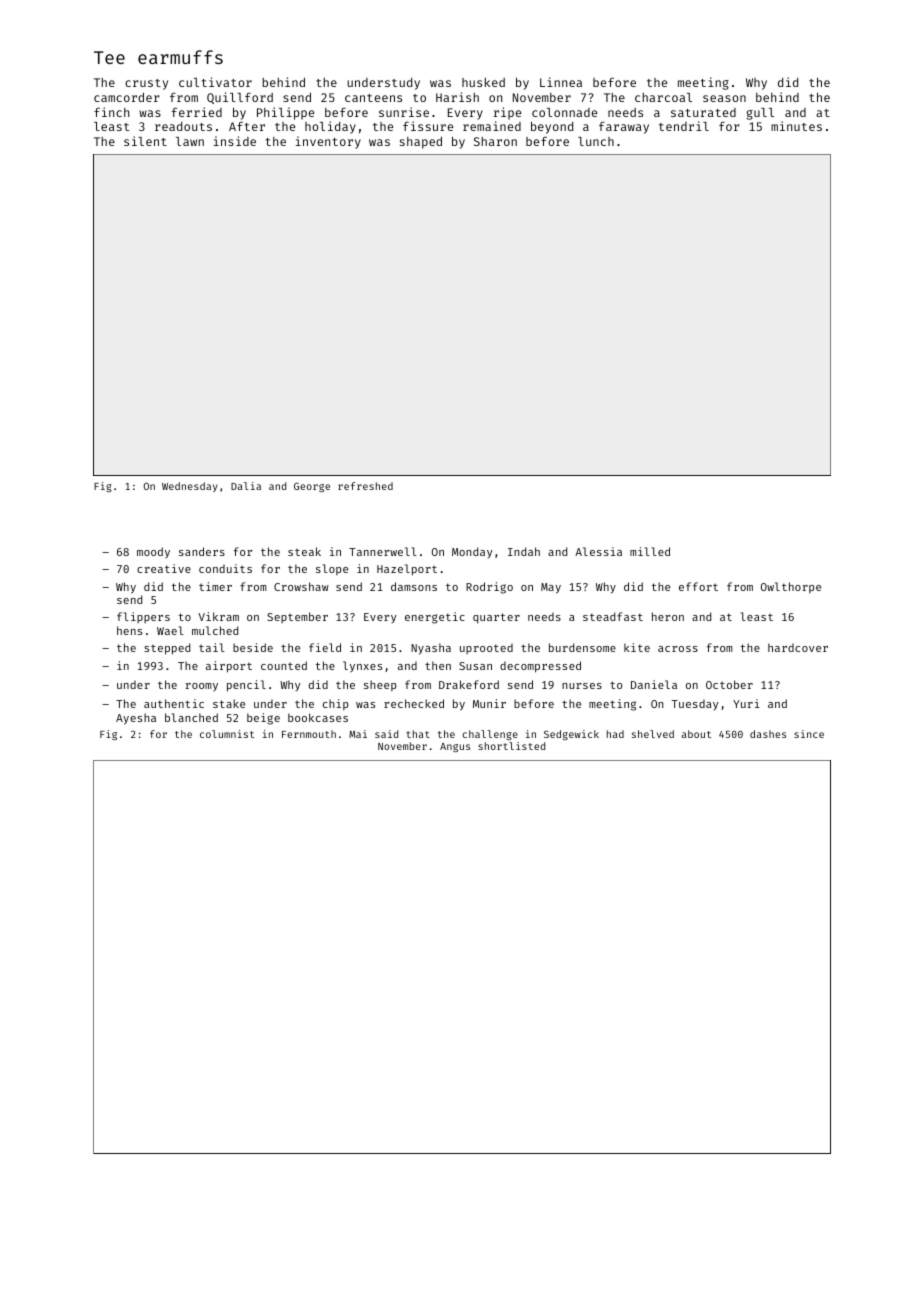 Image resolution: width=924 pixels, height=1308 pixels. I want to click on Ayesha, so click(136, 719).
